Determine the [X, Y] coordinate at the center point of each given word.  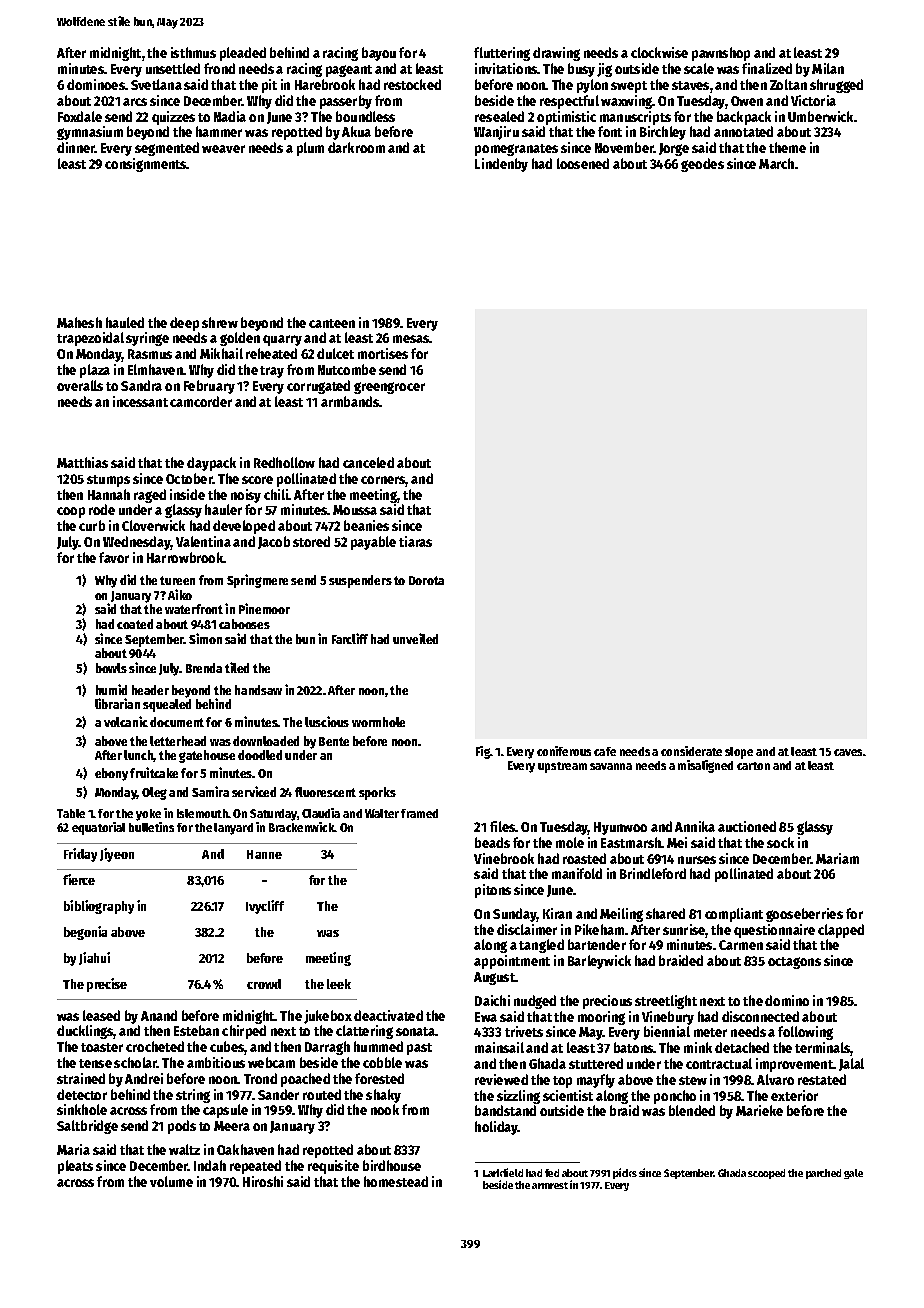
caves [848, 752]
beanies [366, 525]
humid [111, 689]
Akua [356, 131]
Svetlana [156, 84]
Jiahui [94, 958]
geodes [702, 165]
